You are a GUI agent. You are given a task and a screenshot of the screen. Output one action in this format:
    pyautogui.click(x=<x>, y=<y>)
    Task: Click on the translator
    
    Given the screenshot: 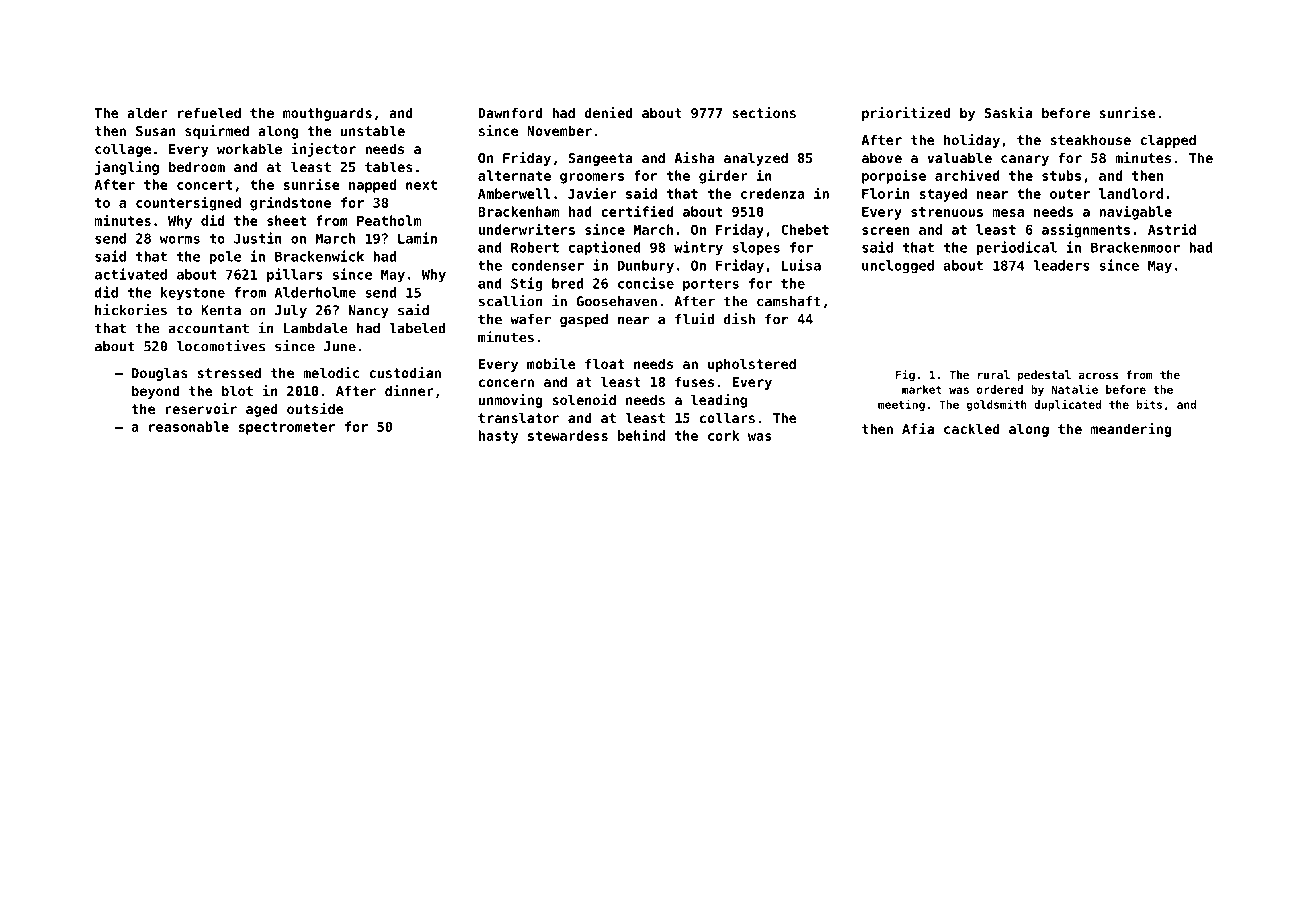 What is the action you would take?
    pyautogui.click(x=518, y=417)
